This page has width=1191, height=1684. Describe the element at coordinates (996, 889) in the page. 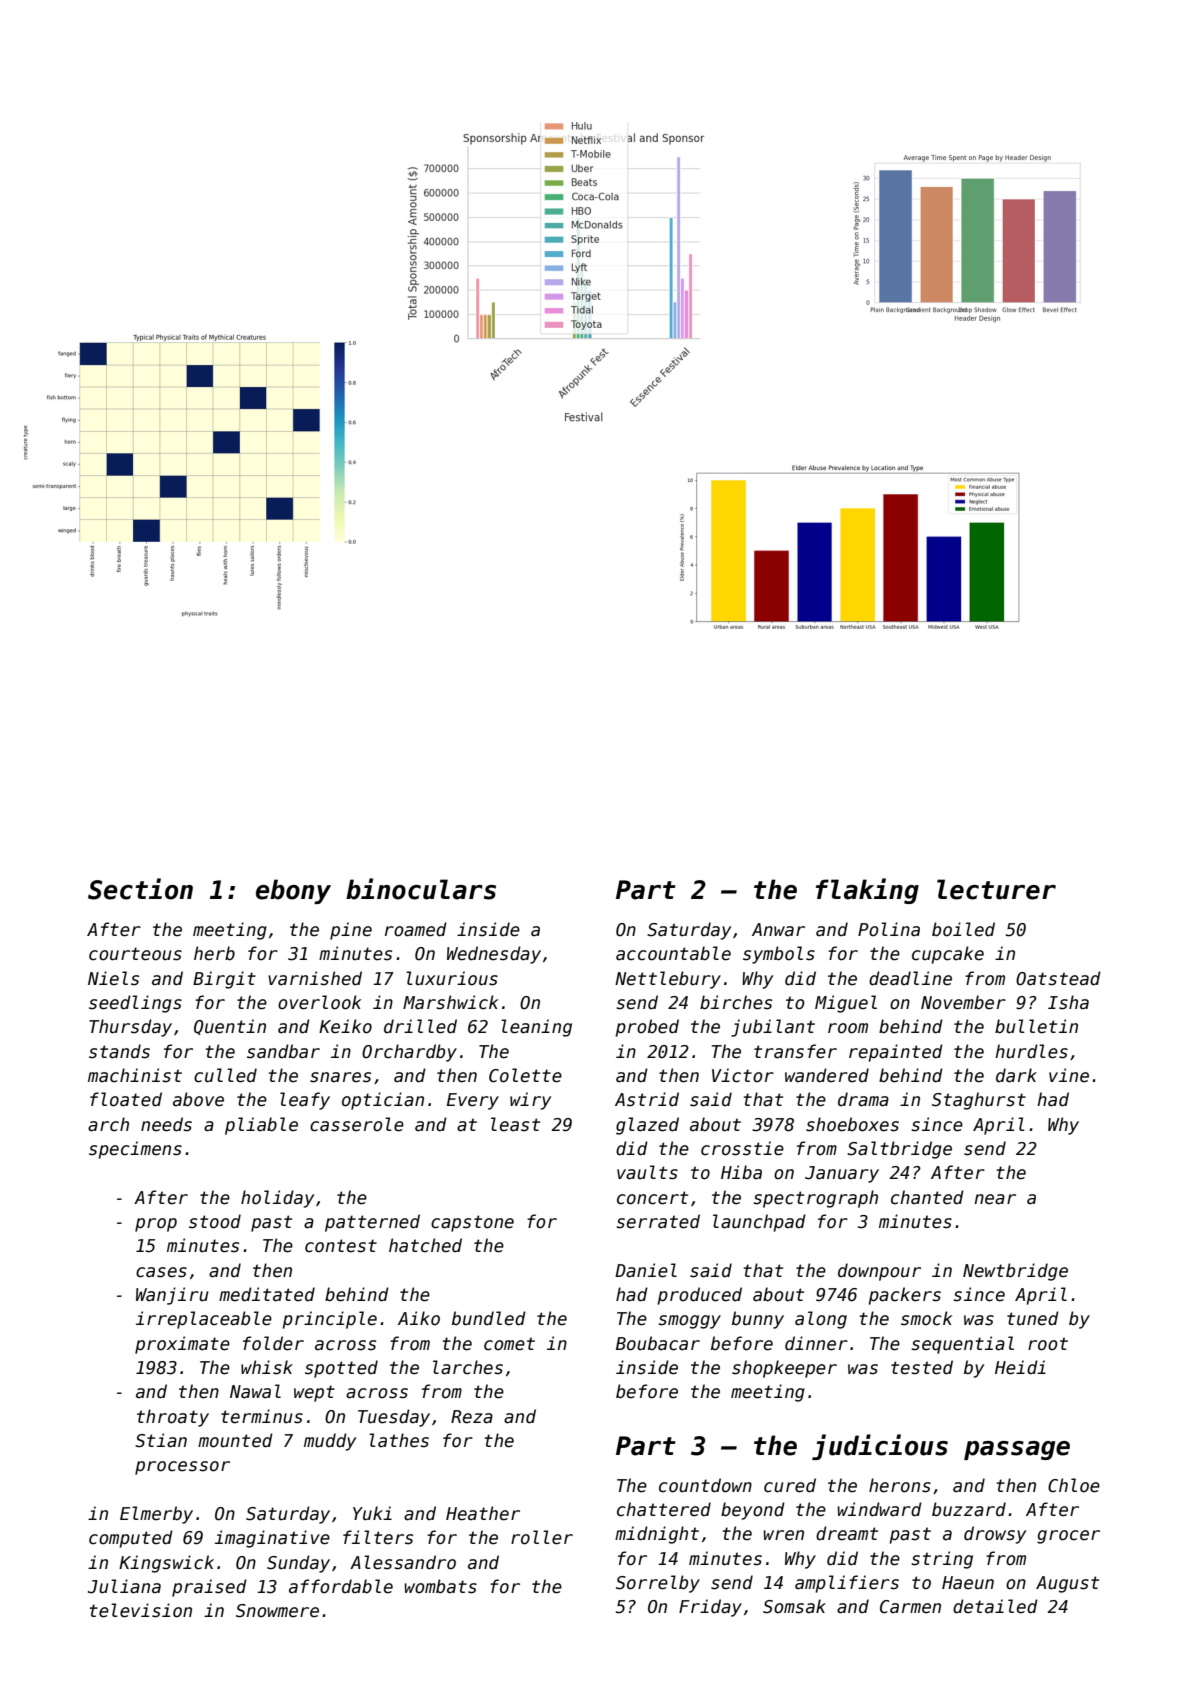

I see `lecturer` at that location.
